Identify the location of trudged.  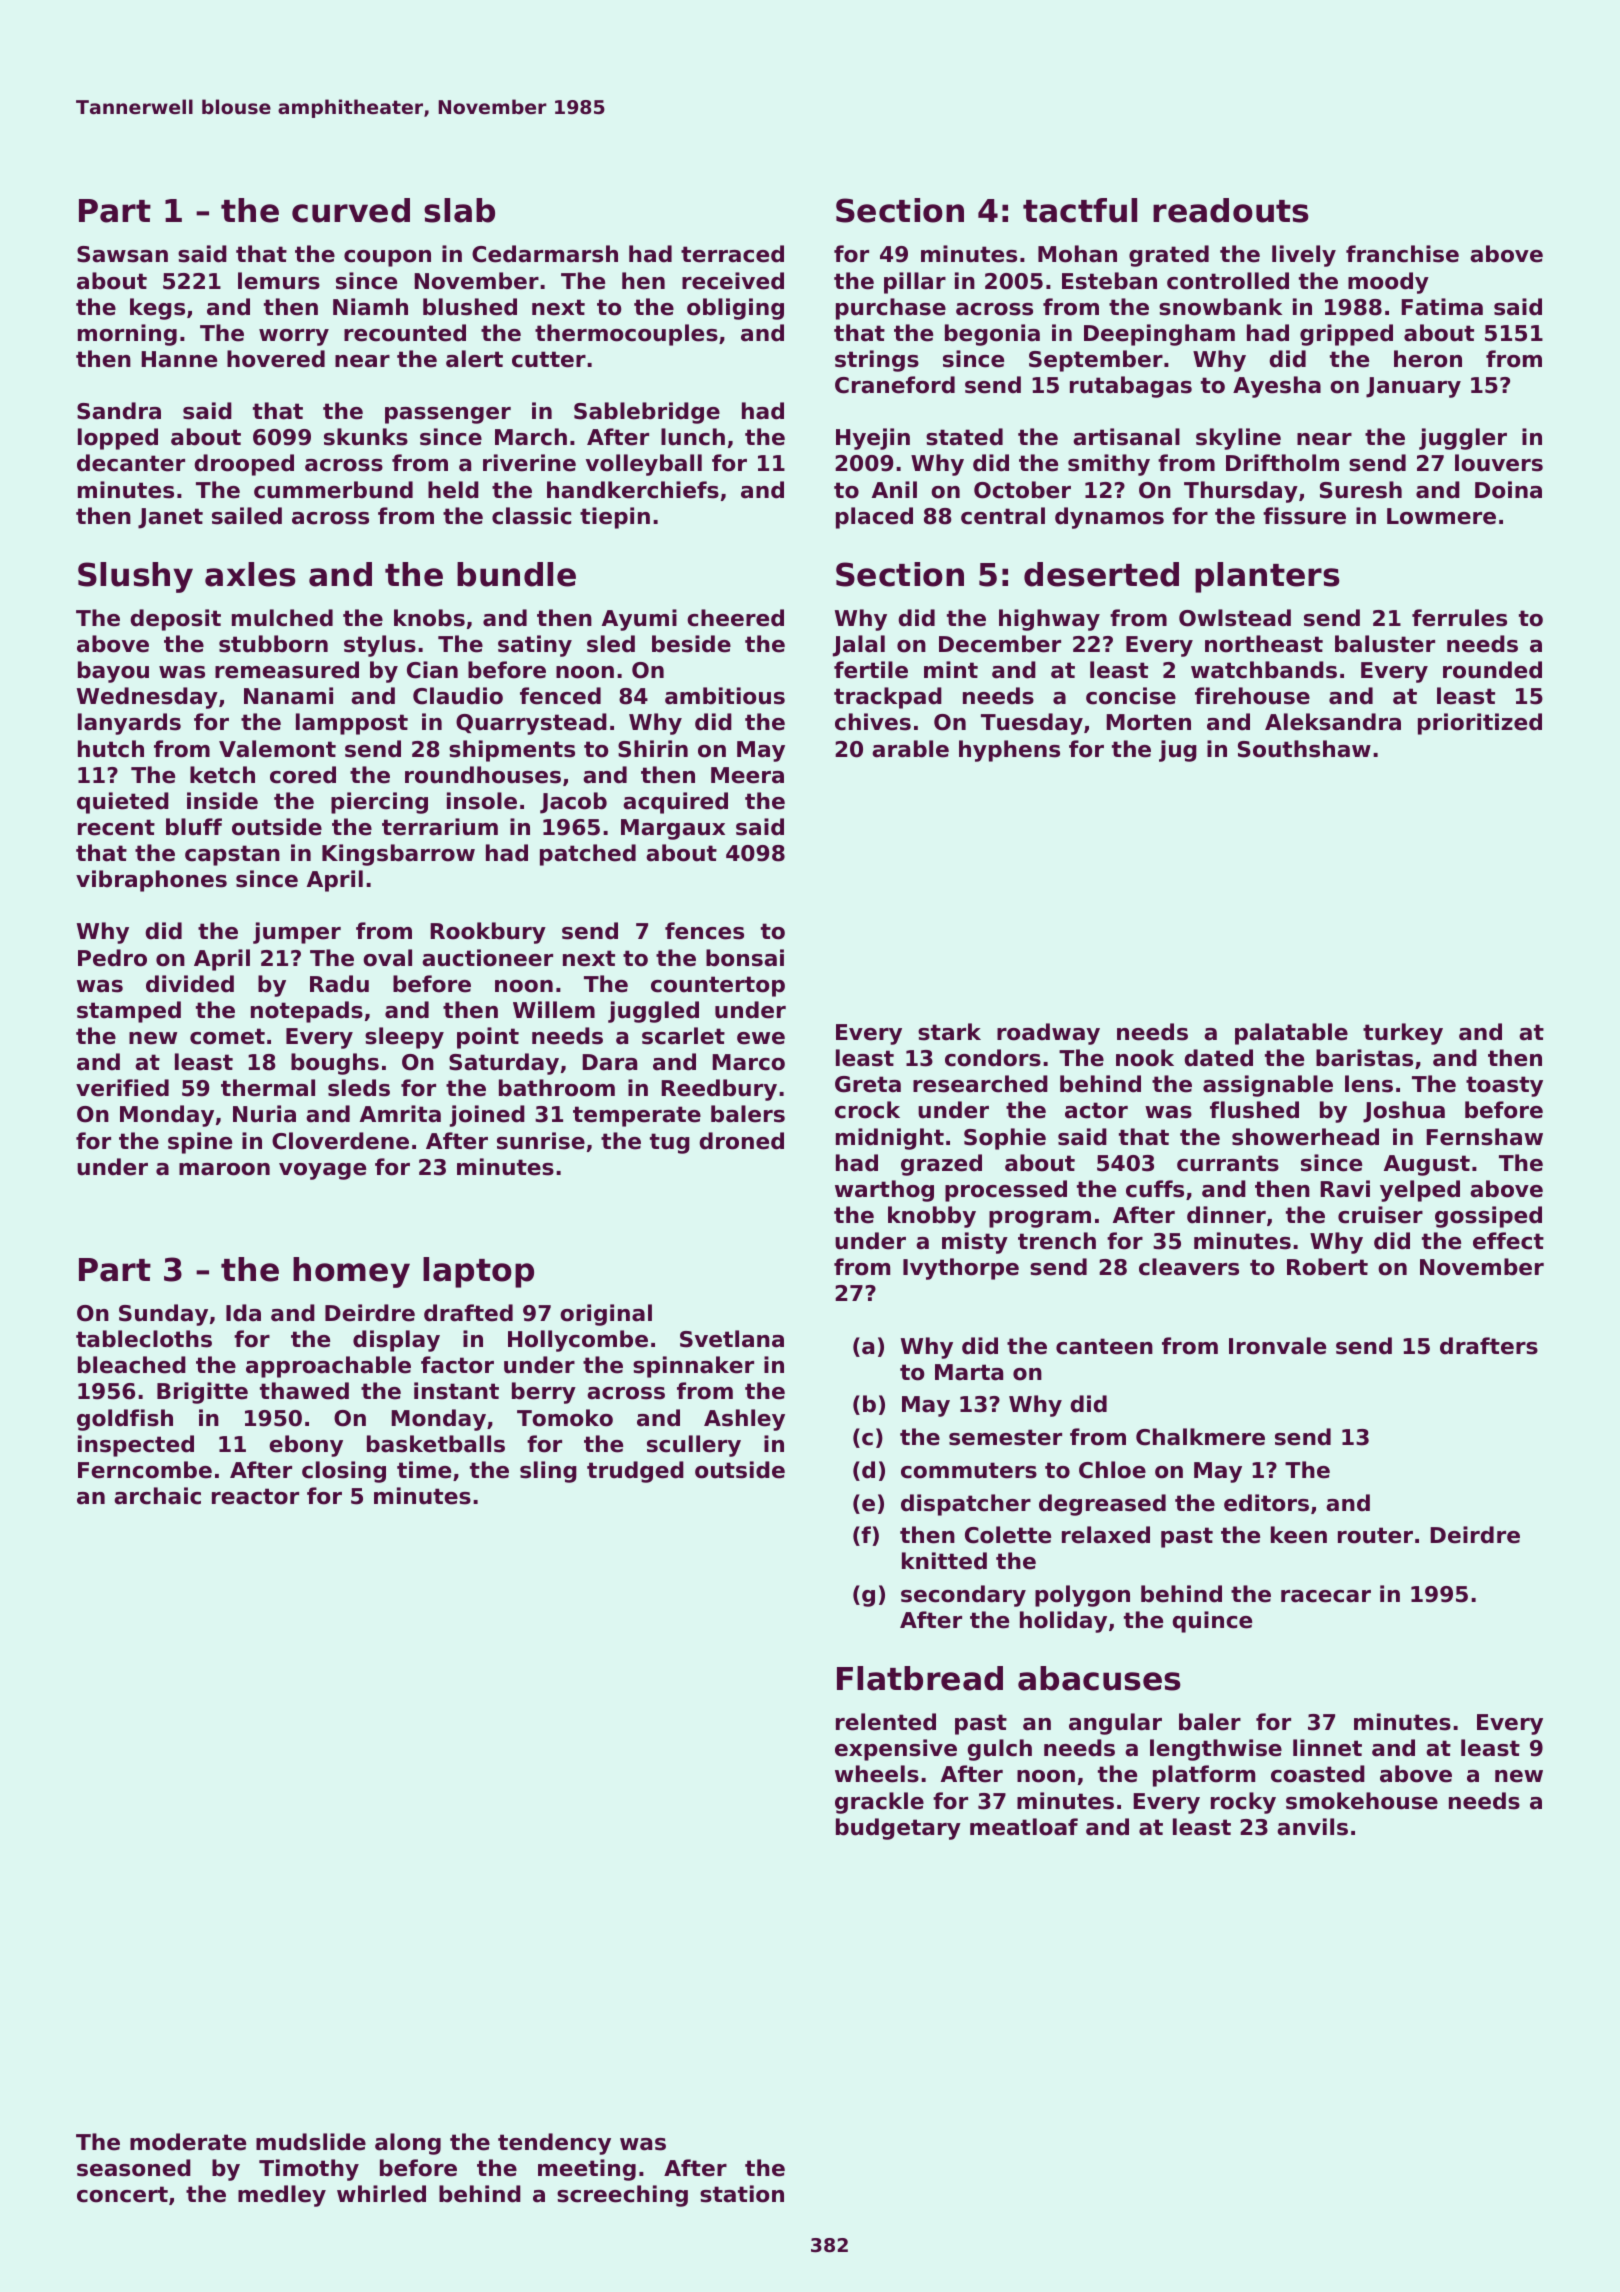
(635, 1472).
